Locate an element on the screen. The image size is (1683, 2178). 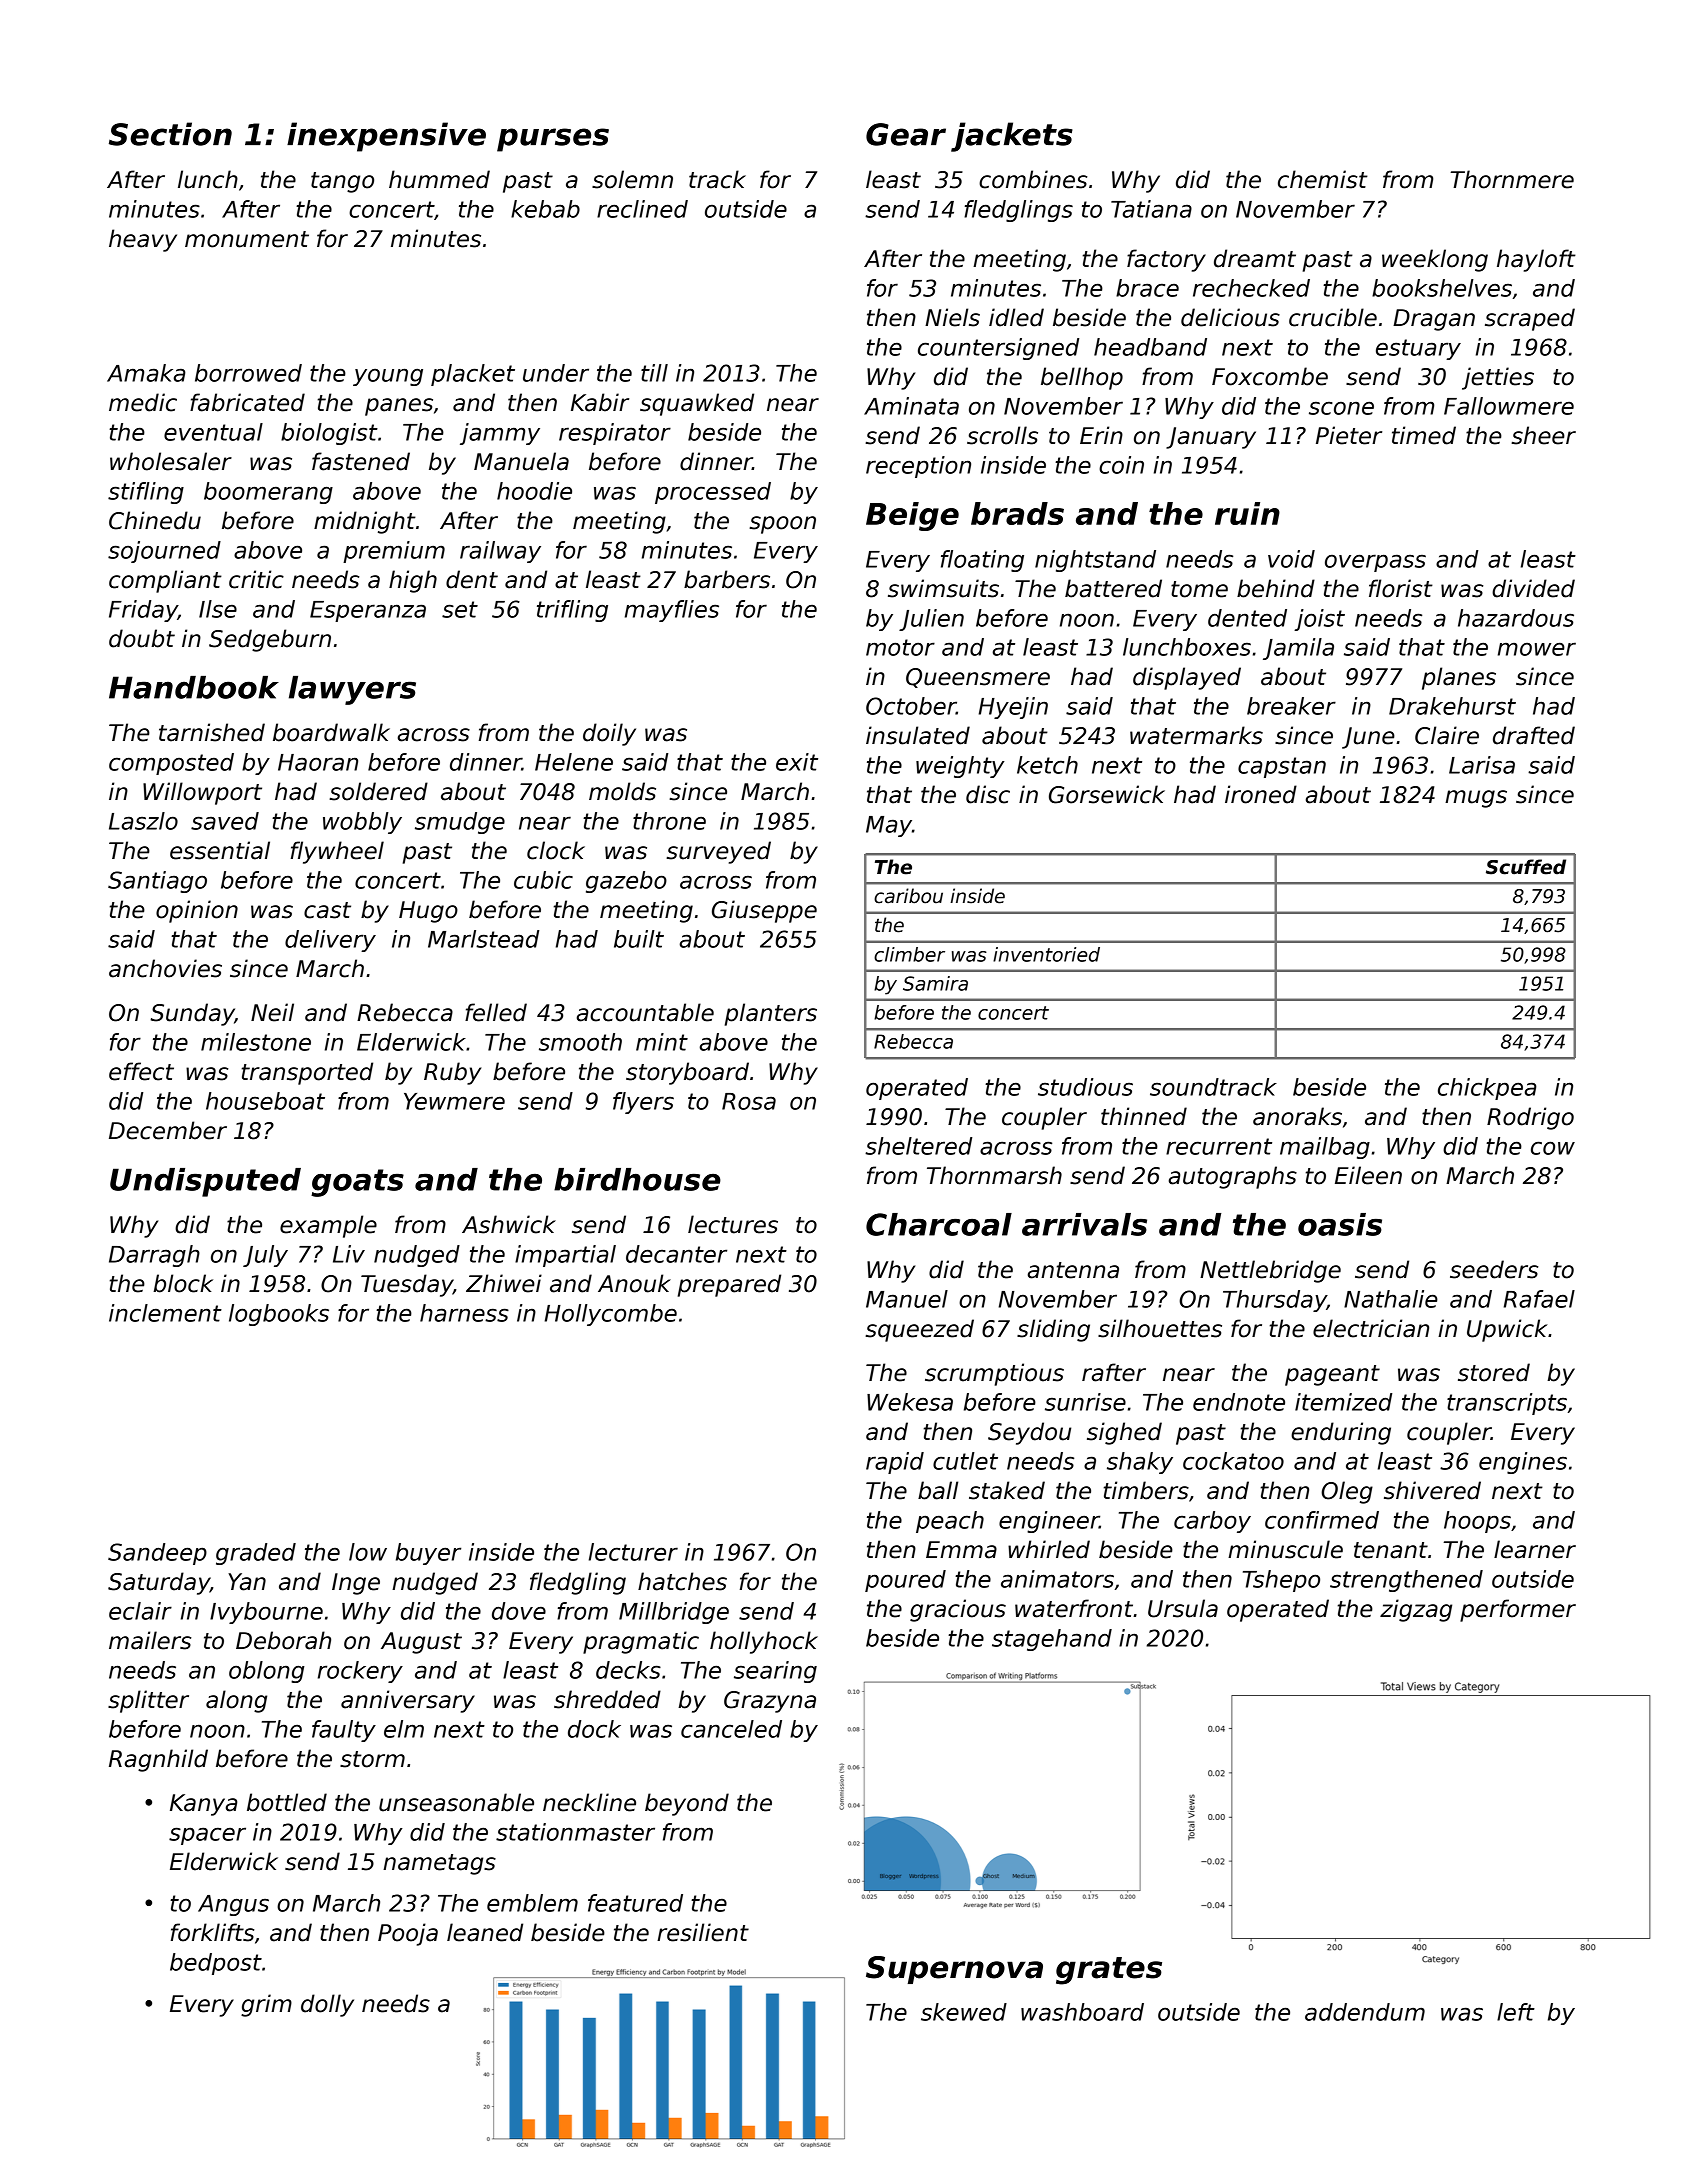
Section is located at coordinates (170, 134).
